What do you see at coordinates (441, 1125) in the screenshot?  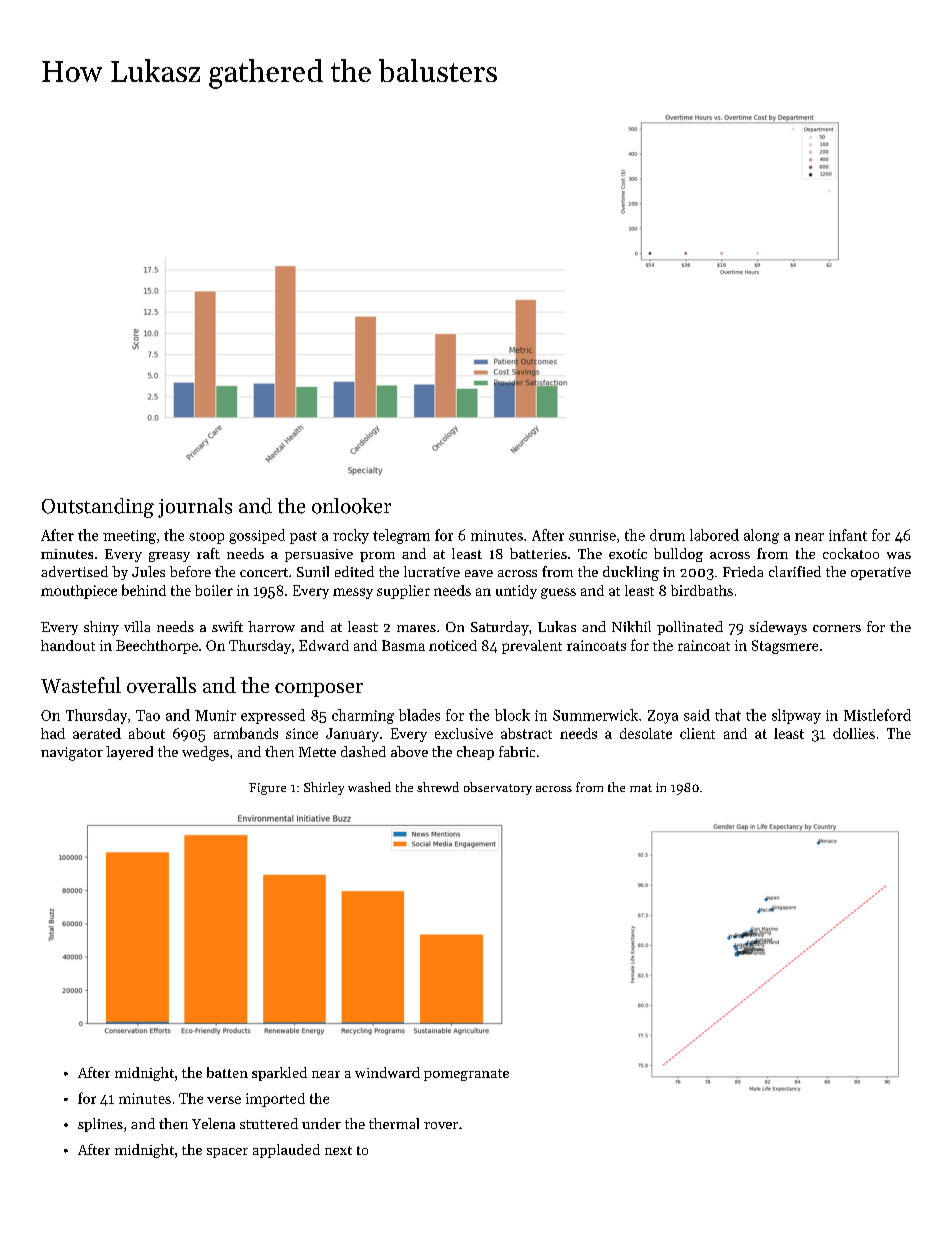 I see `rover` at bounding box center [441, 1125].
